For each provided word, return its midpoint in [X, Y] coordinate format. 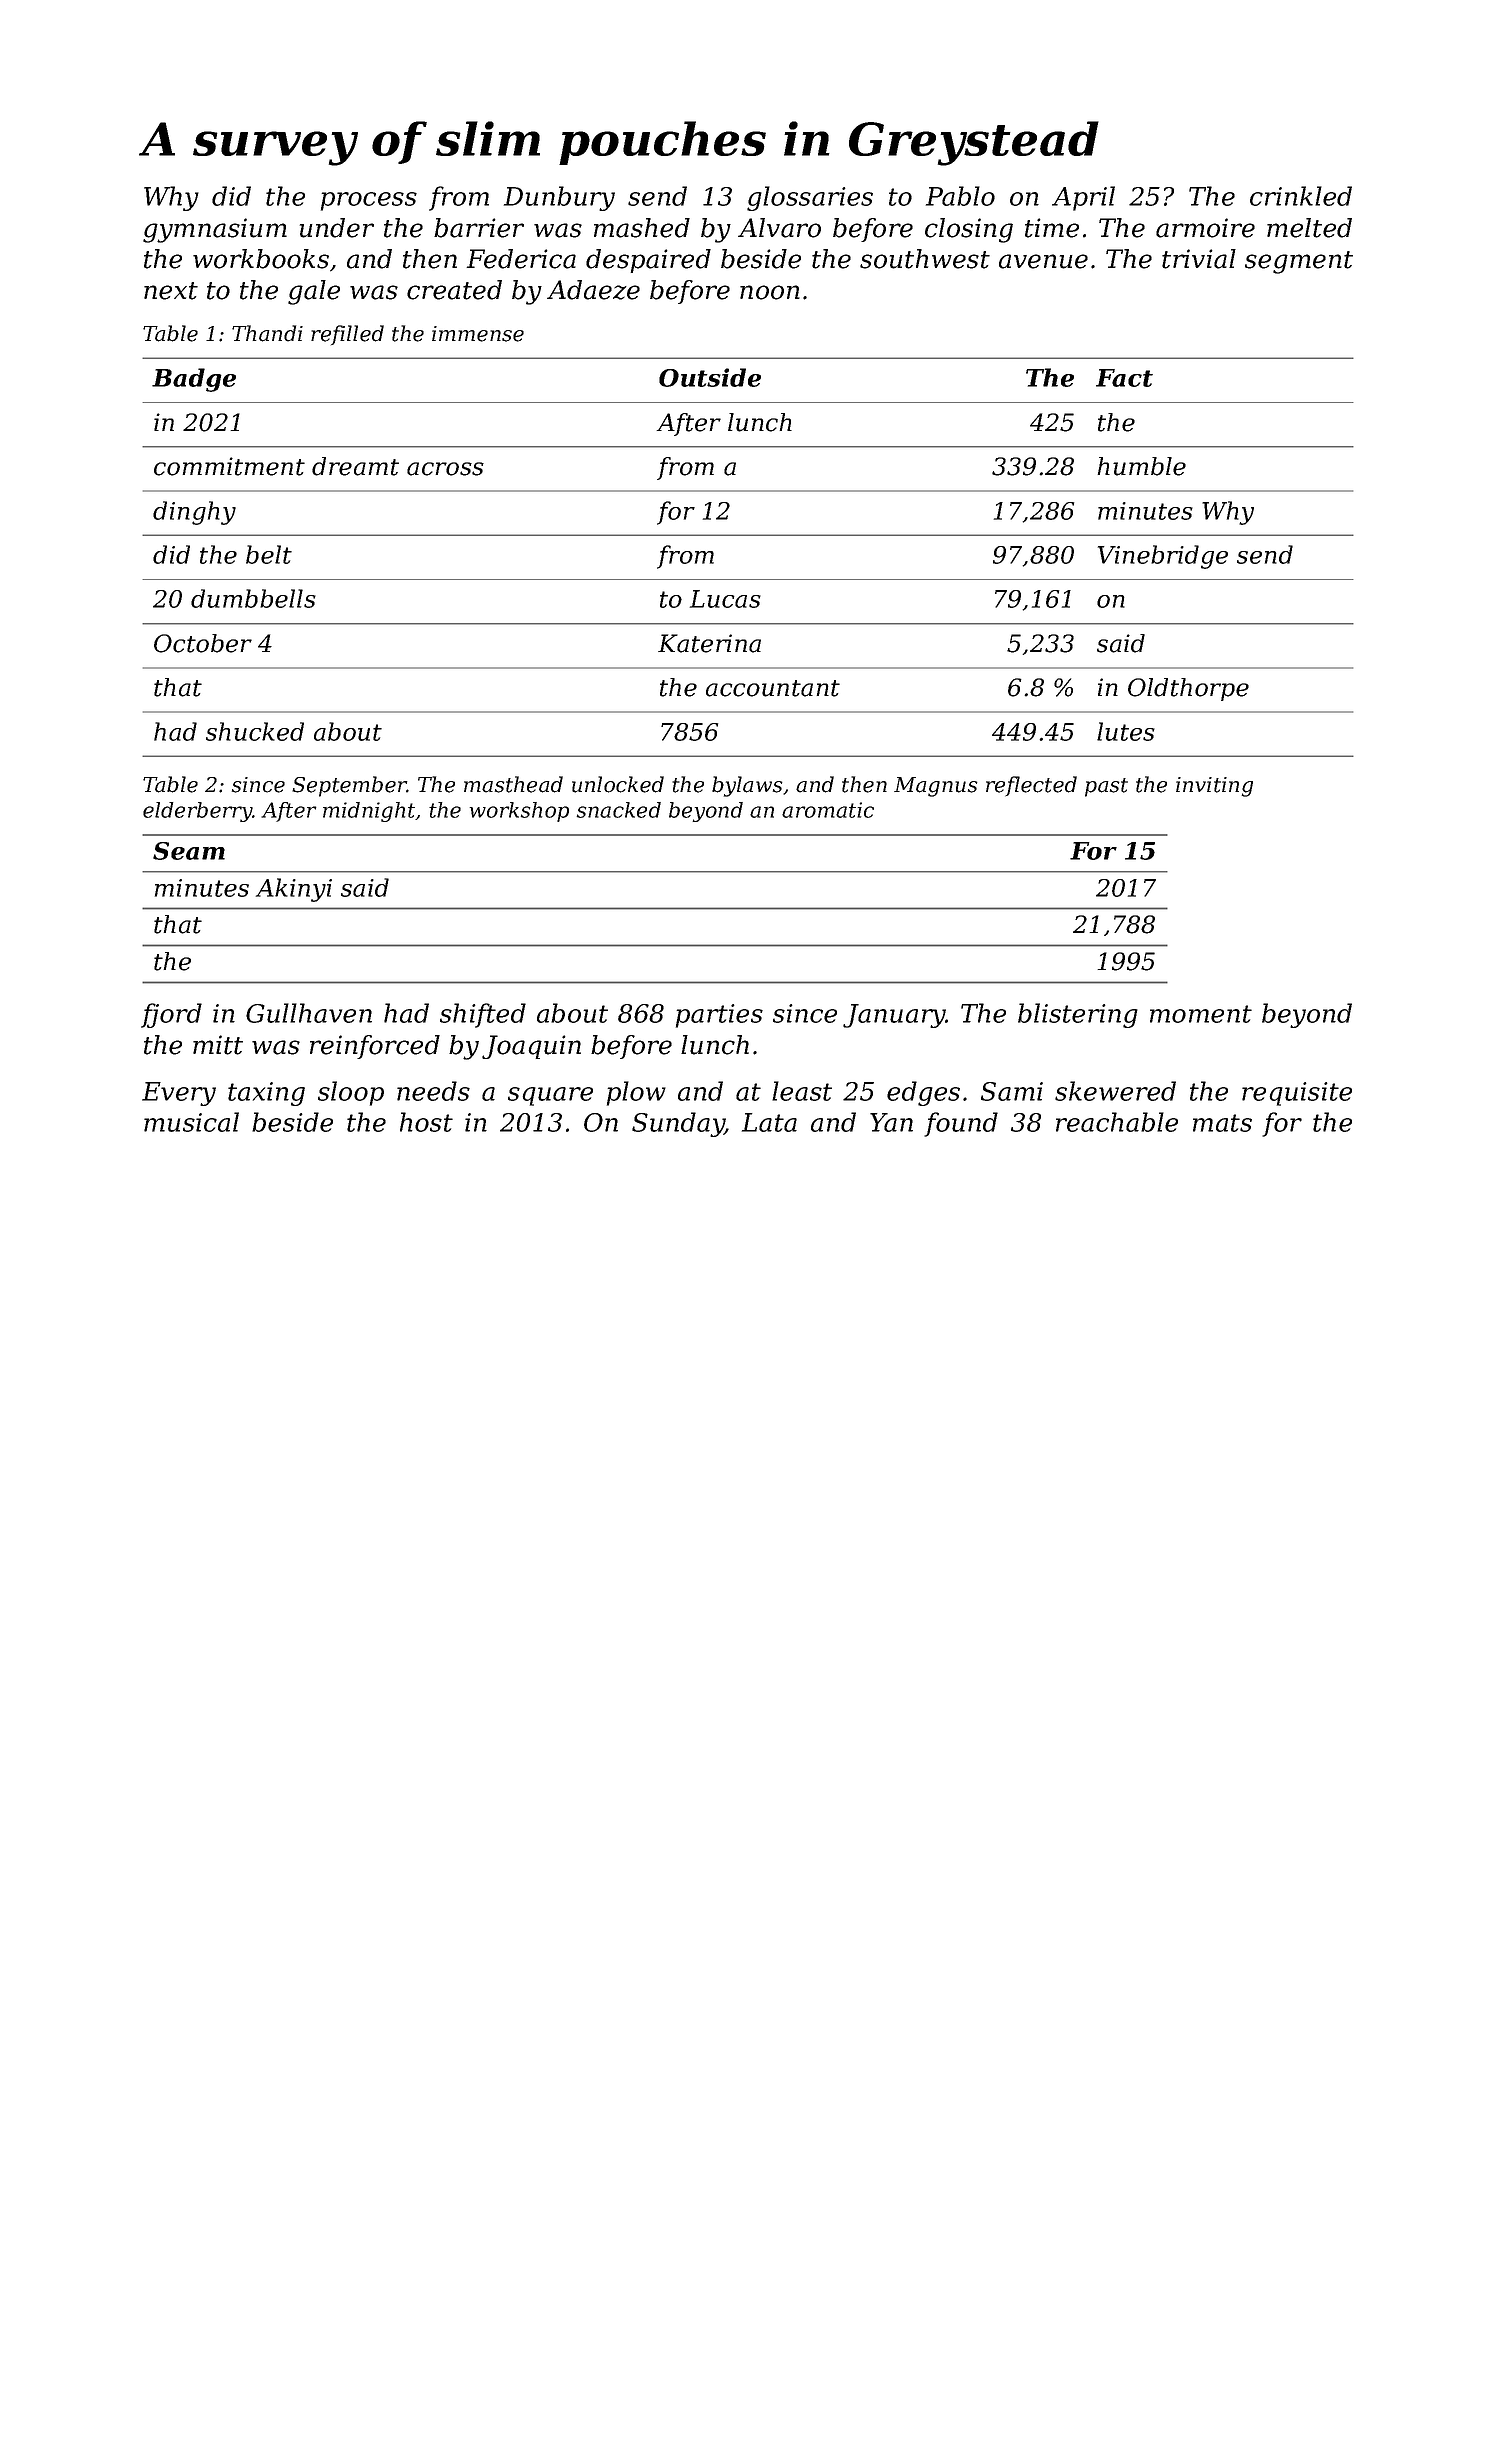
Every [179, 1094]
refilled [347, 335]
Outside [710, 377]
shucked [255, 731]
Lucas [725, 599]
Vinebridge [1163, 557]
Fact [1124, 378]
